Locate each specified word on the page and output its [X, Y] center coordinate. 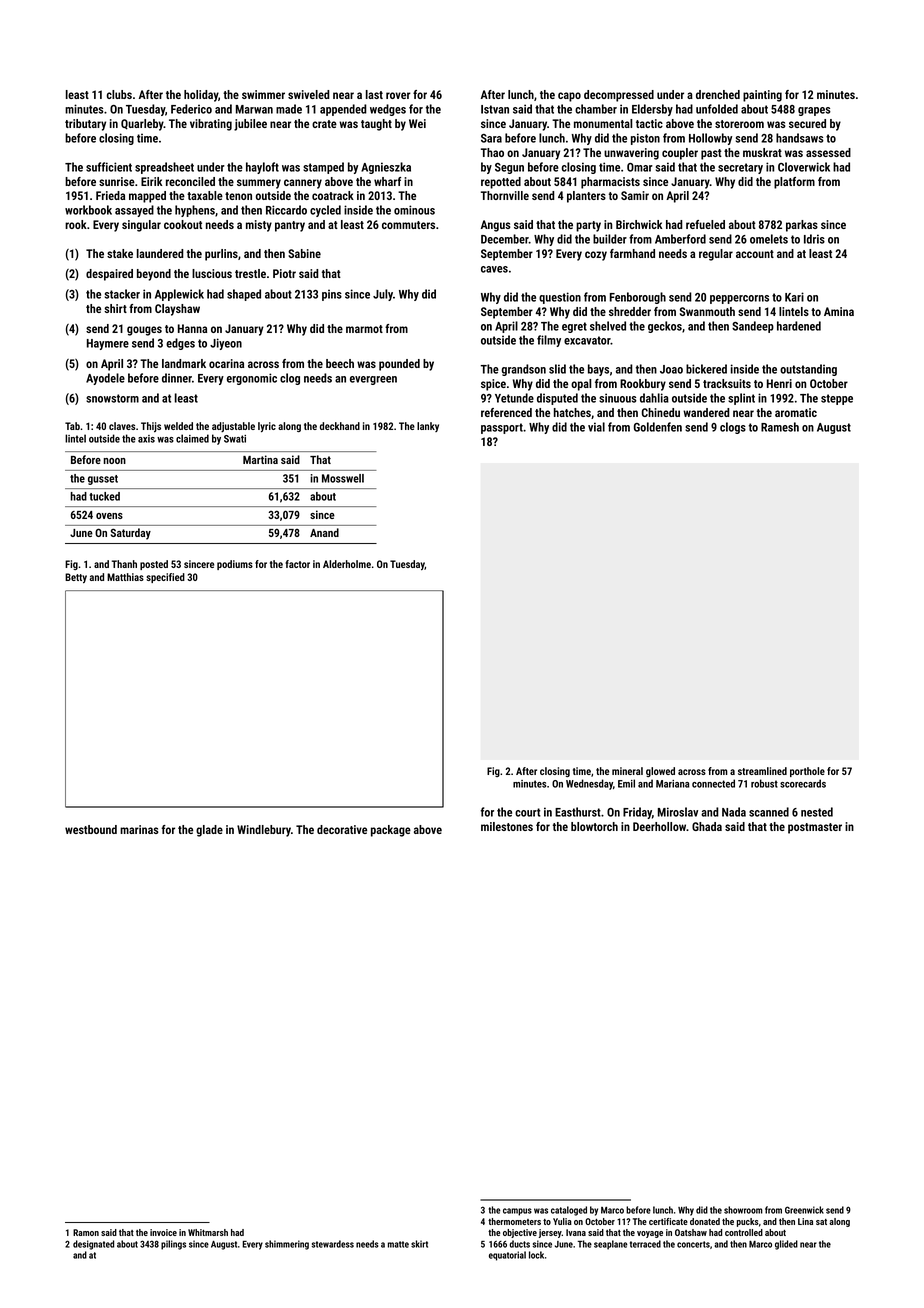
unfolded [717, 109]
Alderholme [347, 564]
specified [165, 578]
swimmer [263, 94]
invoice [163, 1232]
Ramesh [780, 427]
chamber [596, 109]
